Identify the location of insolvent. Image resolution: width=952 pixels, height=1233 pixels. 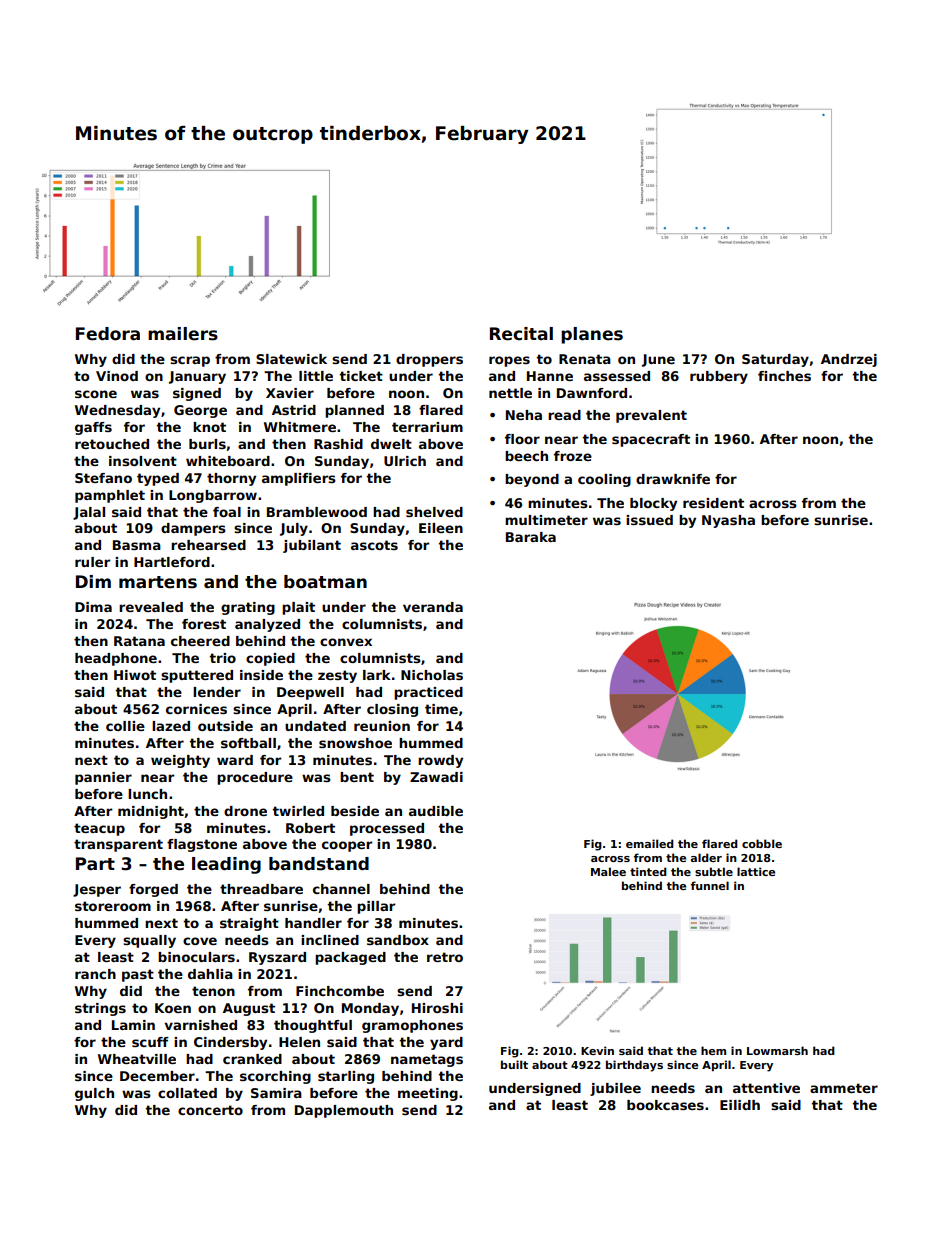
(143, 461).
